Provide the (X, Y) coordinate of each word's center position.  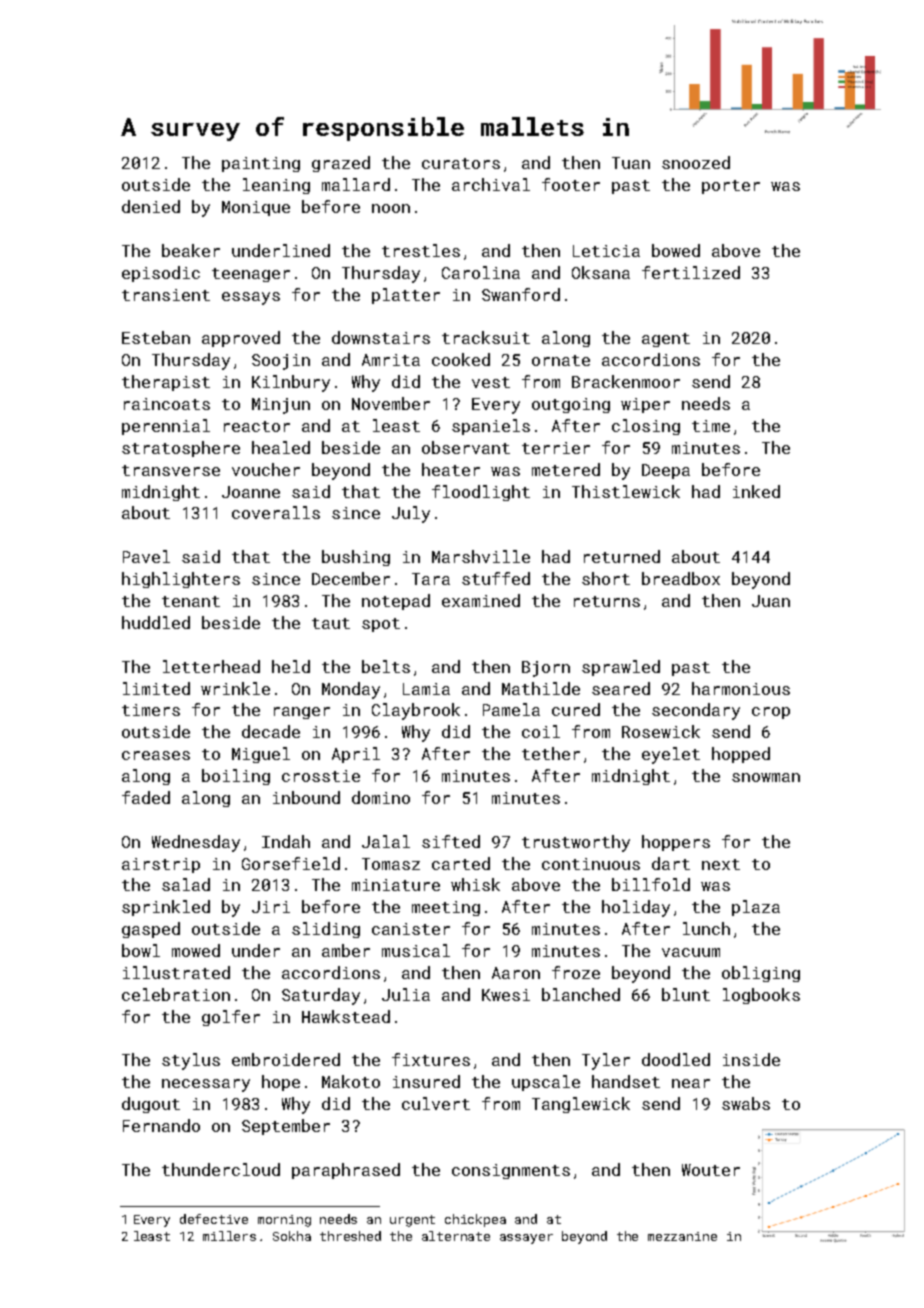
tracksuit (486, 337)
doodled (676, 1059)
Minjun (281, 406)
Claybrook (416, 711)
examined (481, 600)
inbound (306, 797)
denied (151, 206)
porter (731, 187)
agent (666, 340)
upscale (546, 1083)
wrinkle (235, 688)
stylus (191, 1061)
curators (461, 163)
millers (229, 1236)
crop (771, 713)
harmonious (741, 688)
